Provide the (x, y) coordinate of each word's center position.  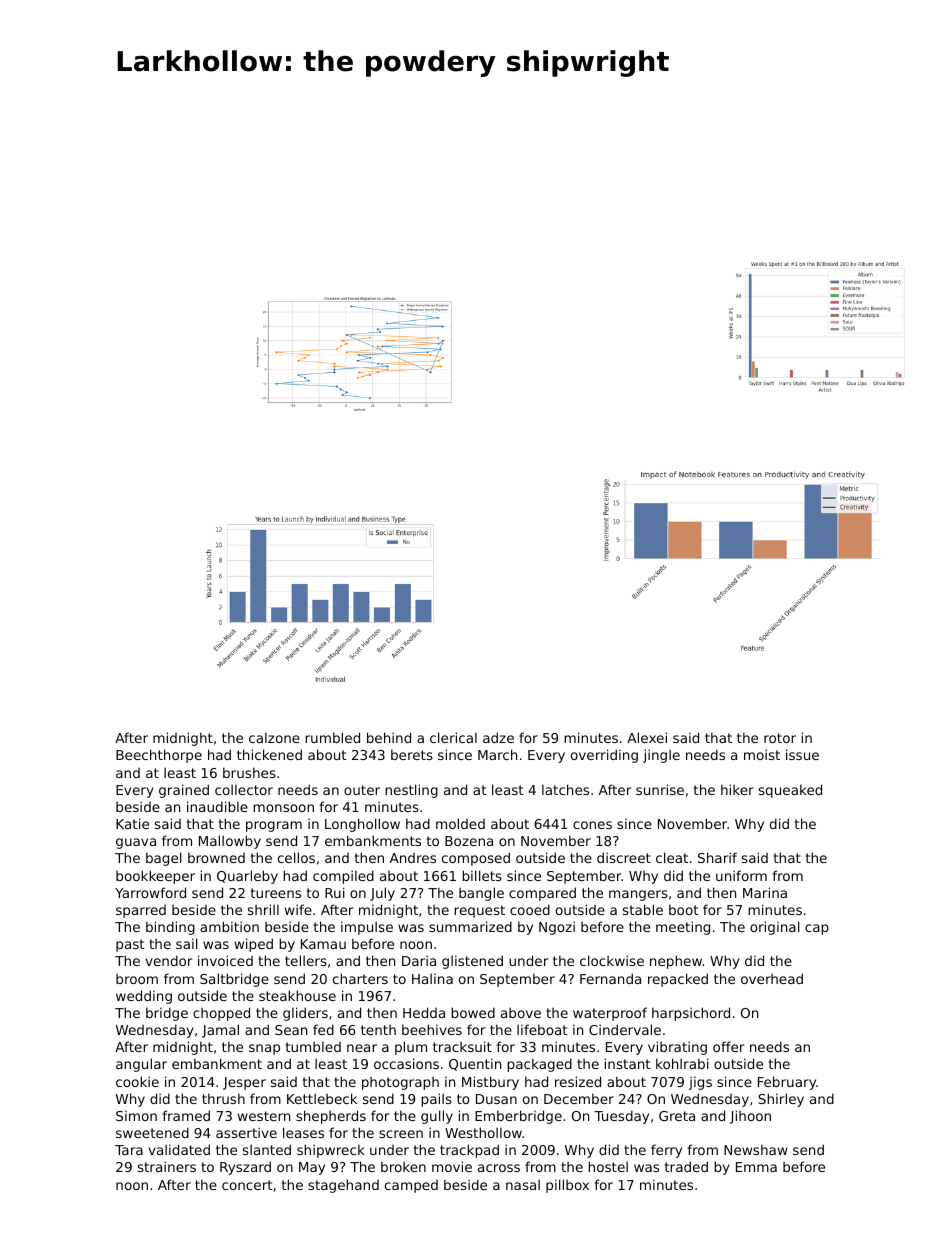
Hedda (424, 1012)
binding (170, 928)
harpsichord (691, 1014)
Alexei (647, 737)
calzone (274, 737)
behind (389, 737)
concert (247, 1185)
